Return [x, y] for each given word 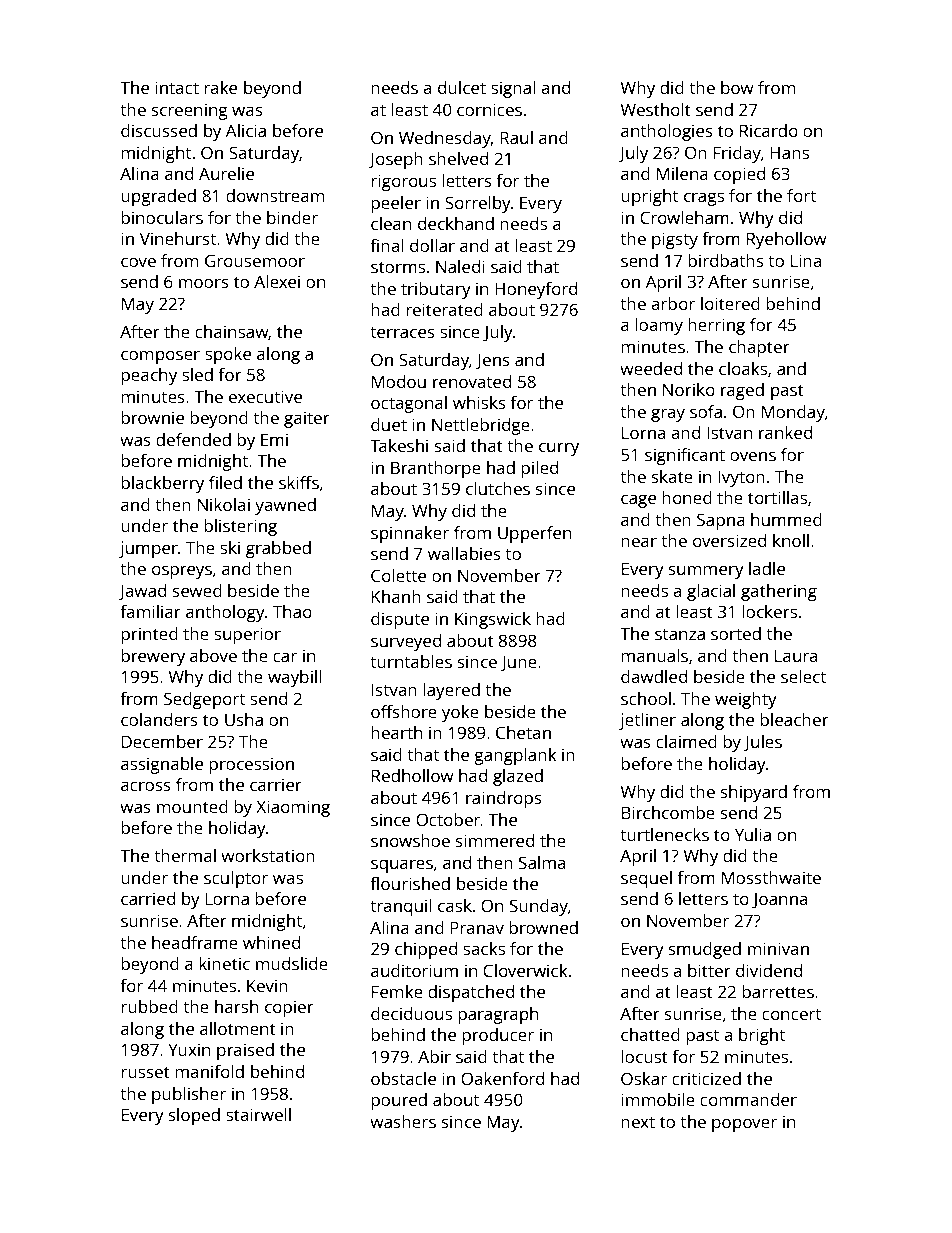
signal [513, 89]
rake [220, 87]
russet [145, 1072]
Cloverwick [525, 970]
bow [737, 87]
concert [791, 1014]
